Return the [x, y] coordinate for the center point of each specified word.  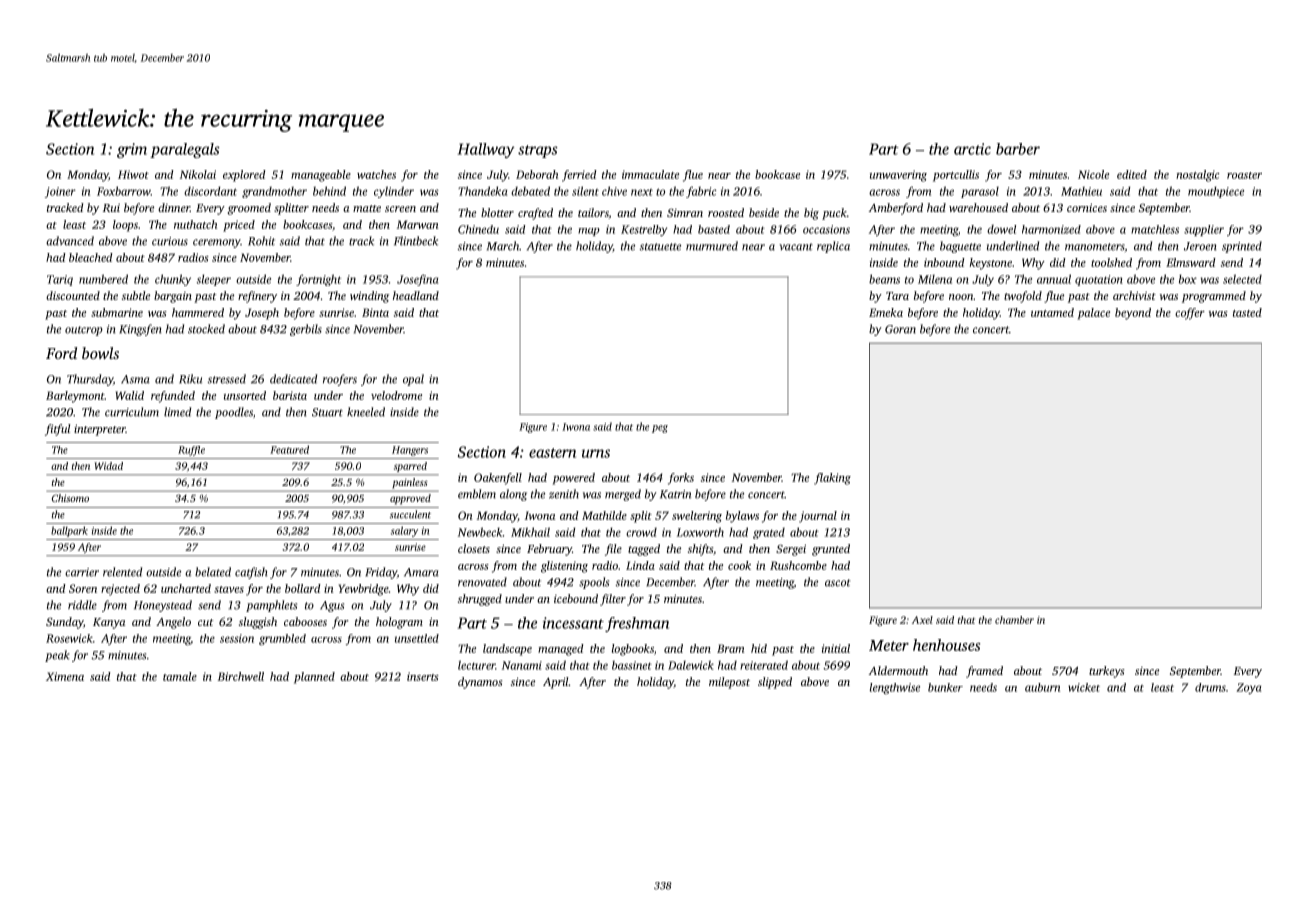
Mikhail [530, 532]
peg [660, 429]
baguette [960, 247]
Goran [900, 329]
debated [530, 191]
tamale [180, 676]
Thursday [90, 380]
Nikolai [198, 174]
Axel [922, 620]
